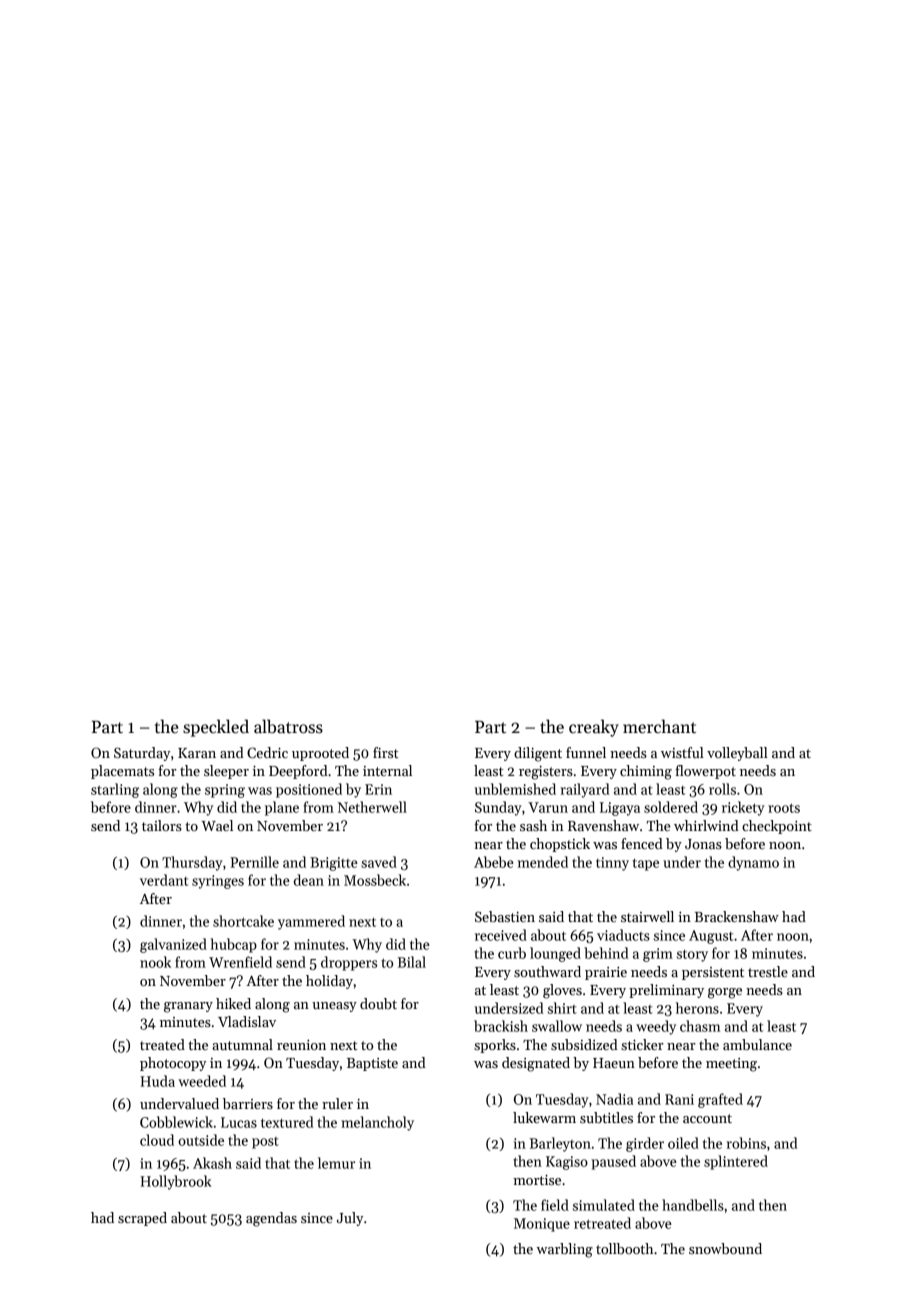 The image size is (908, 1316). I want to click on Karan, so click(197, 753).
